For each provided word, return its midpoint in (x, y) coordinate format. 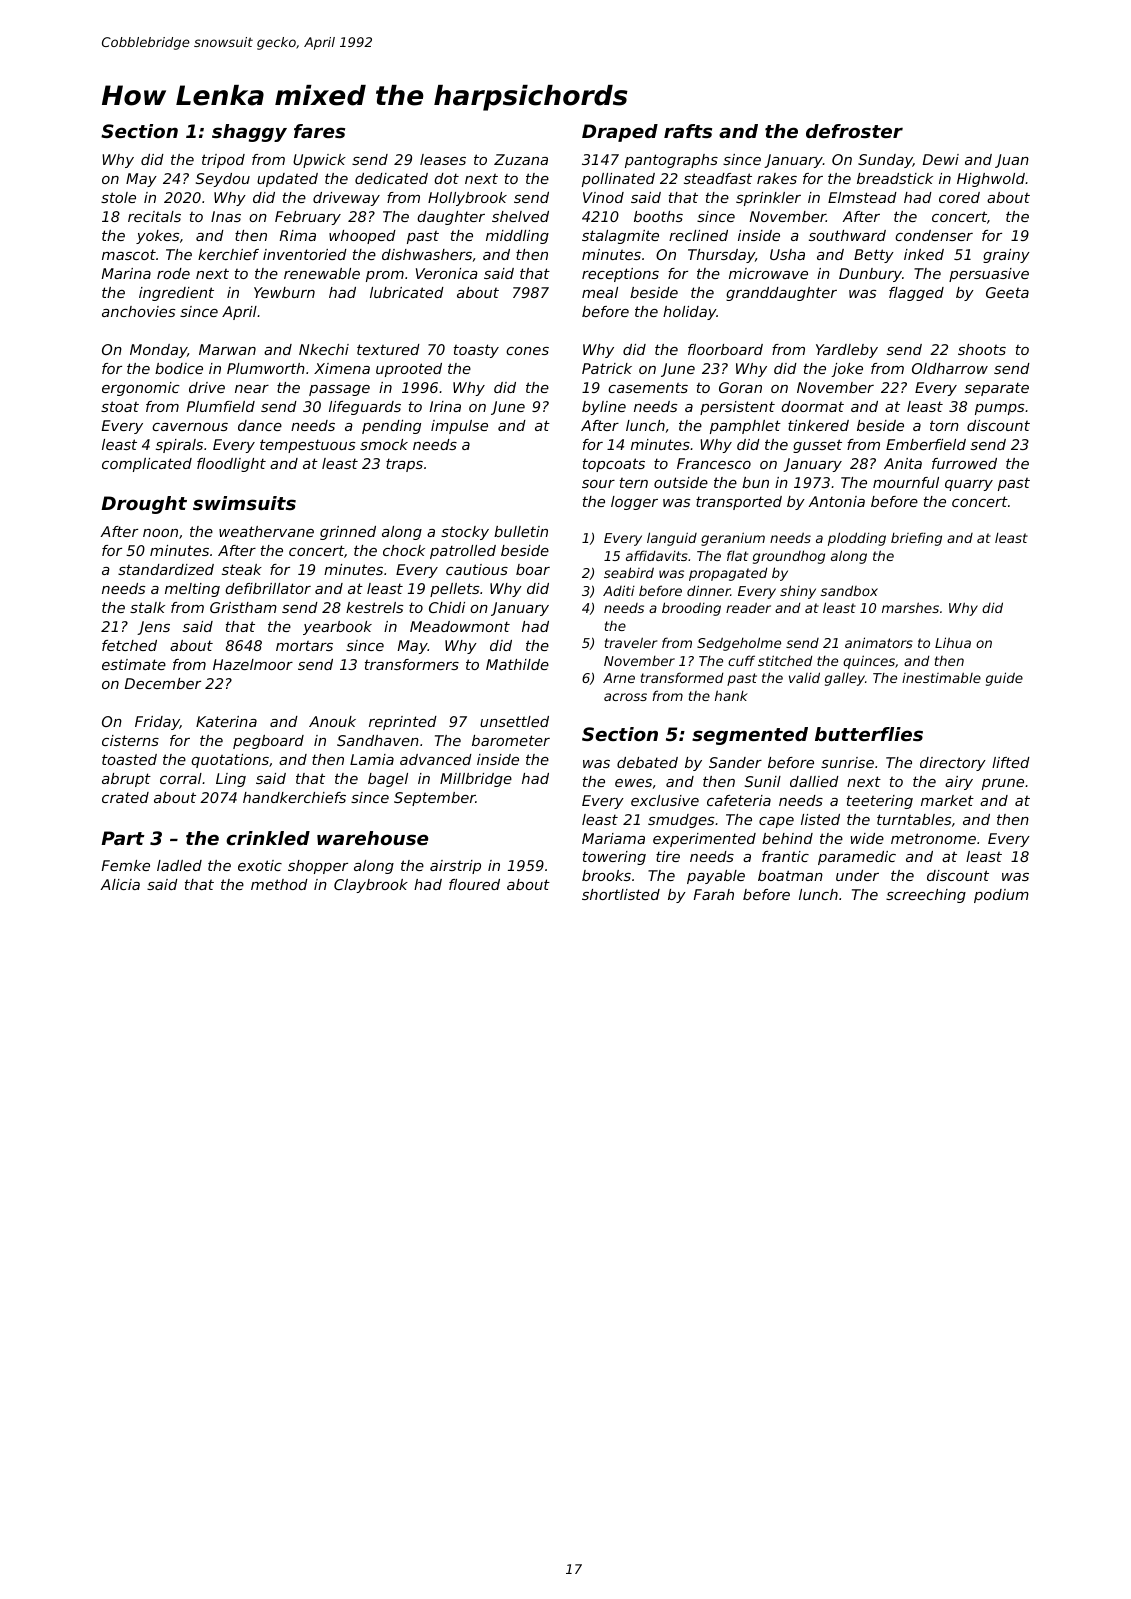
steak (242, 569)
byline (604, 408)
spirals (179, 446)
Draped (620, 133)
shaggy (249, 133)
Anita (903, 463)
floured (474, 884)
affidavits (657, 555)
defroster (854, 131)
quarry (969, 485)
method (279, 884)
